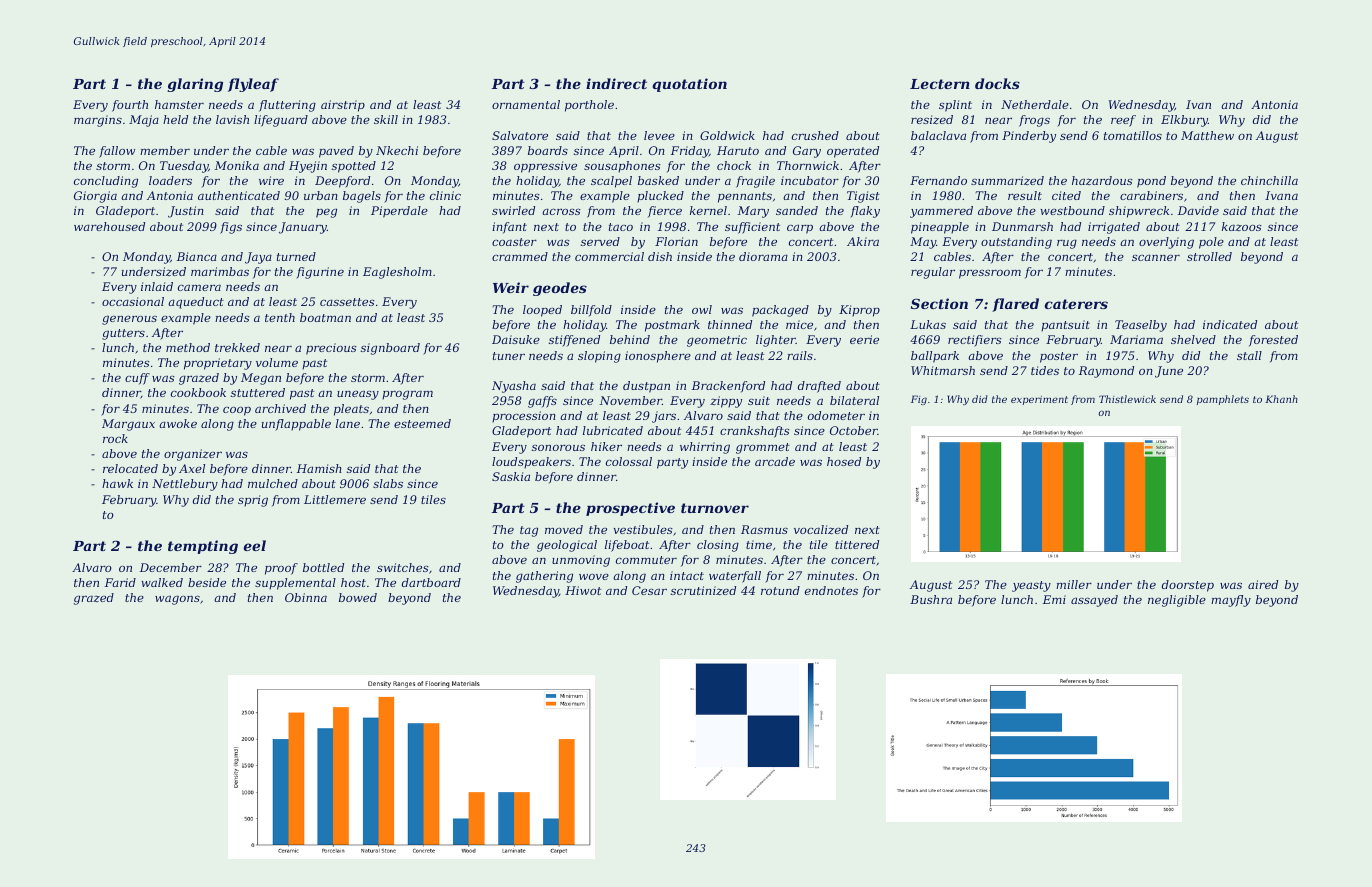 Image resolution: width=1372 pixels, height=887 pixels. I want to click on hawk, so click(117, 483).
